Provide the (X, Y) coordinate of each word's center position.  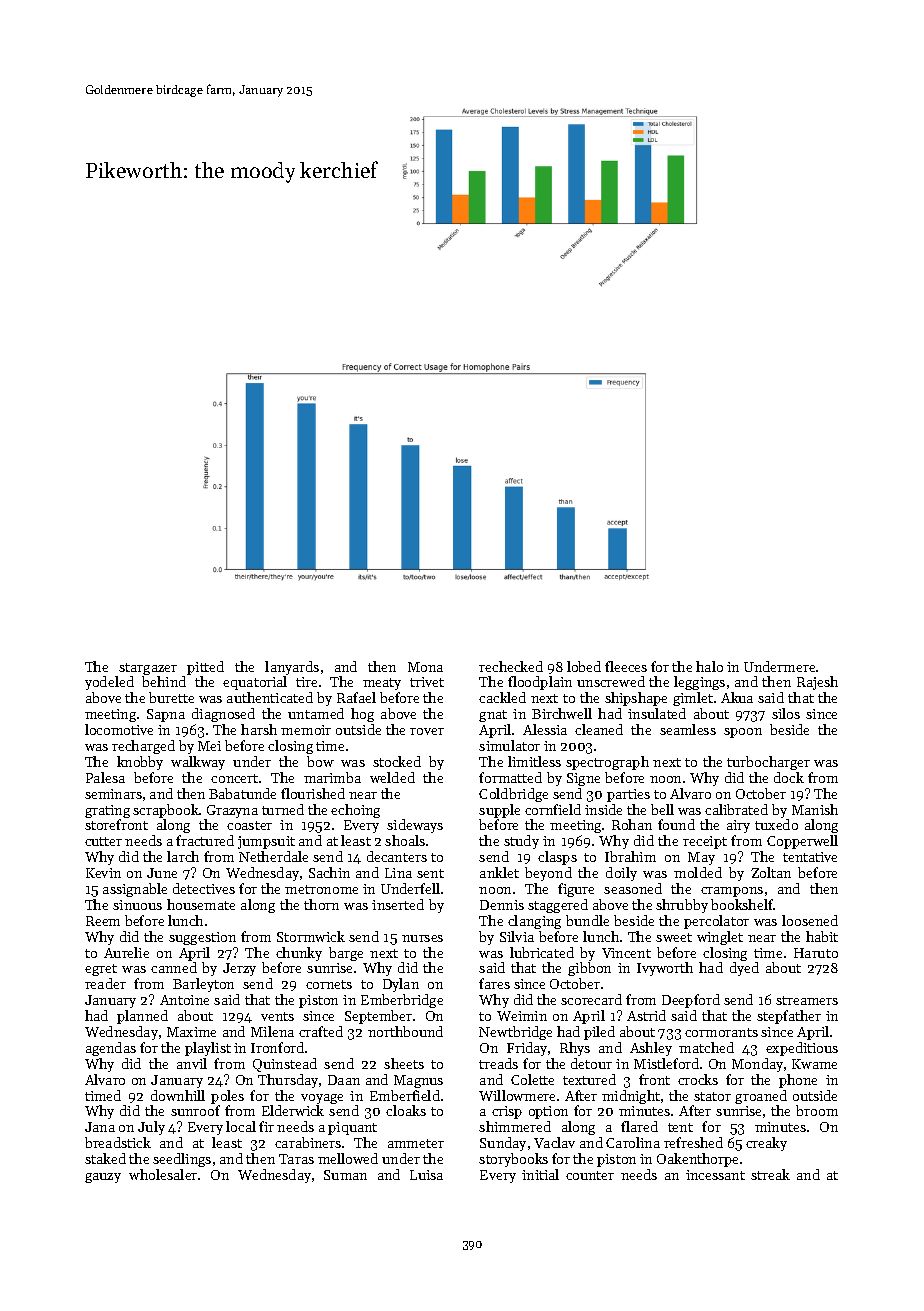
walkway (198, 763)
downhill (178, 1095)
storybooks (513, 1160)
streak (770, 1174)
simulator (509, 745)
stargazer (148, 669)
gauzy (103, 1178)
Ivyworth (665, 969)
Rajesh (817, 683)
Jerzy (239, 969)
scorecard (591, 999)
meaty (382, 684)
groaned (761, 1097)
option (548, 1112)
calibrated (736, 809)
